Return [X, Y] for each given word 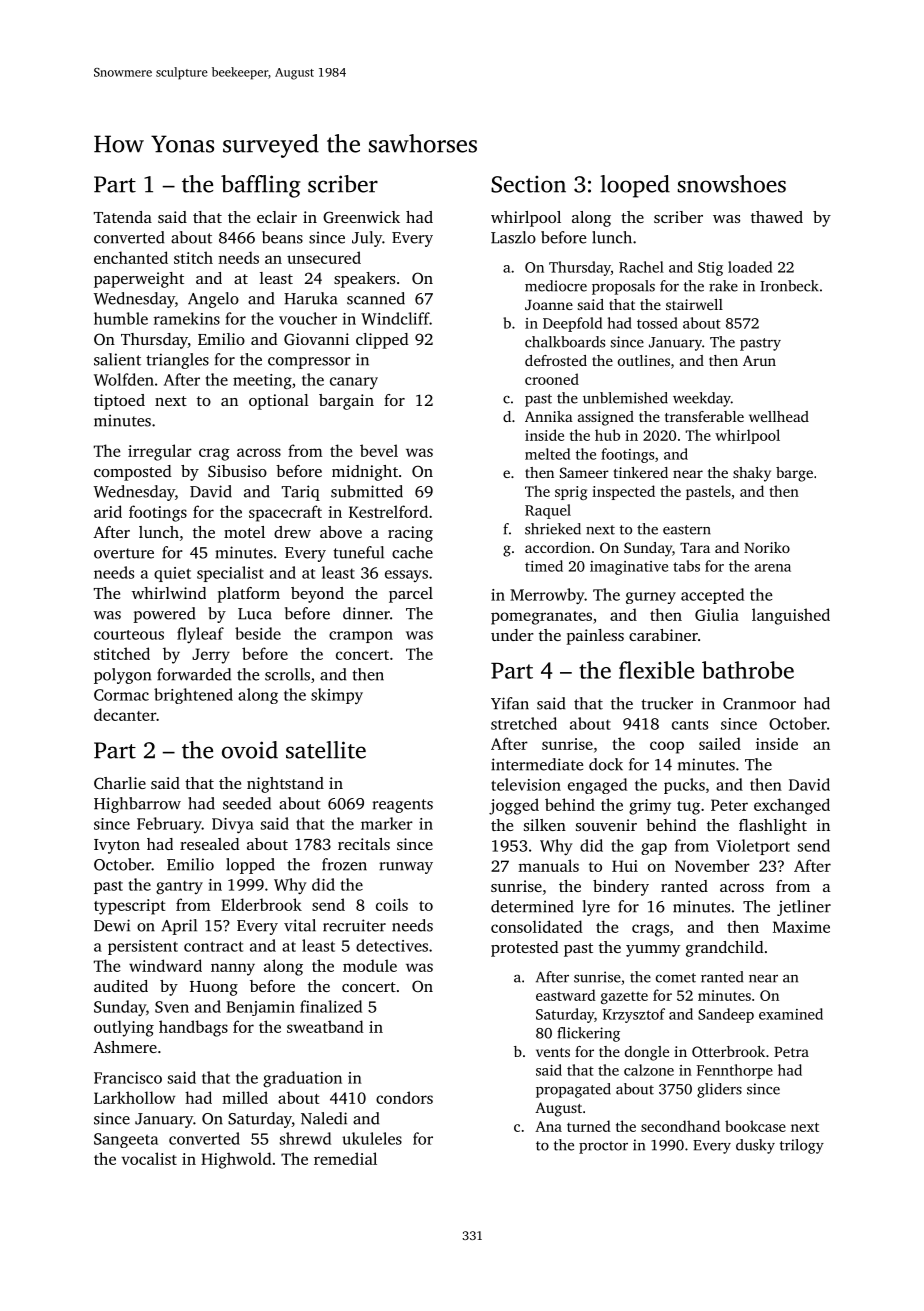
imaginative [629, 568]
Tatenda [123, 217]
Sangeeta [126, 1140]
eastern [687, 530]
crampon [361, 637]
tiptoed [119, 402]
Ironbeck [789, 286]
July [367, 239]
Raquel [548, 511]
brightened [193, 696]
